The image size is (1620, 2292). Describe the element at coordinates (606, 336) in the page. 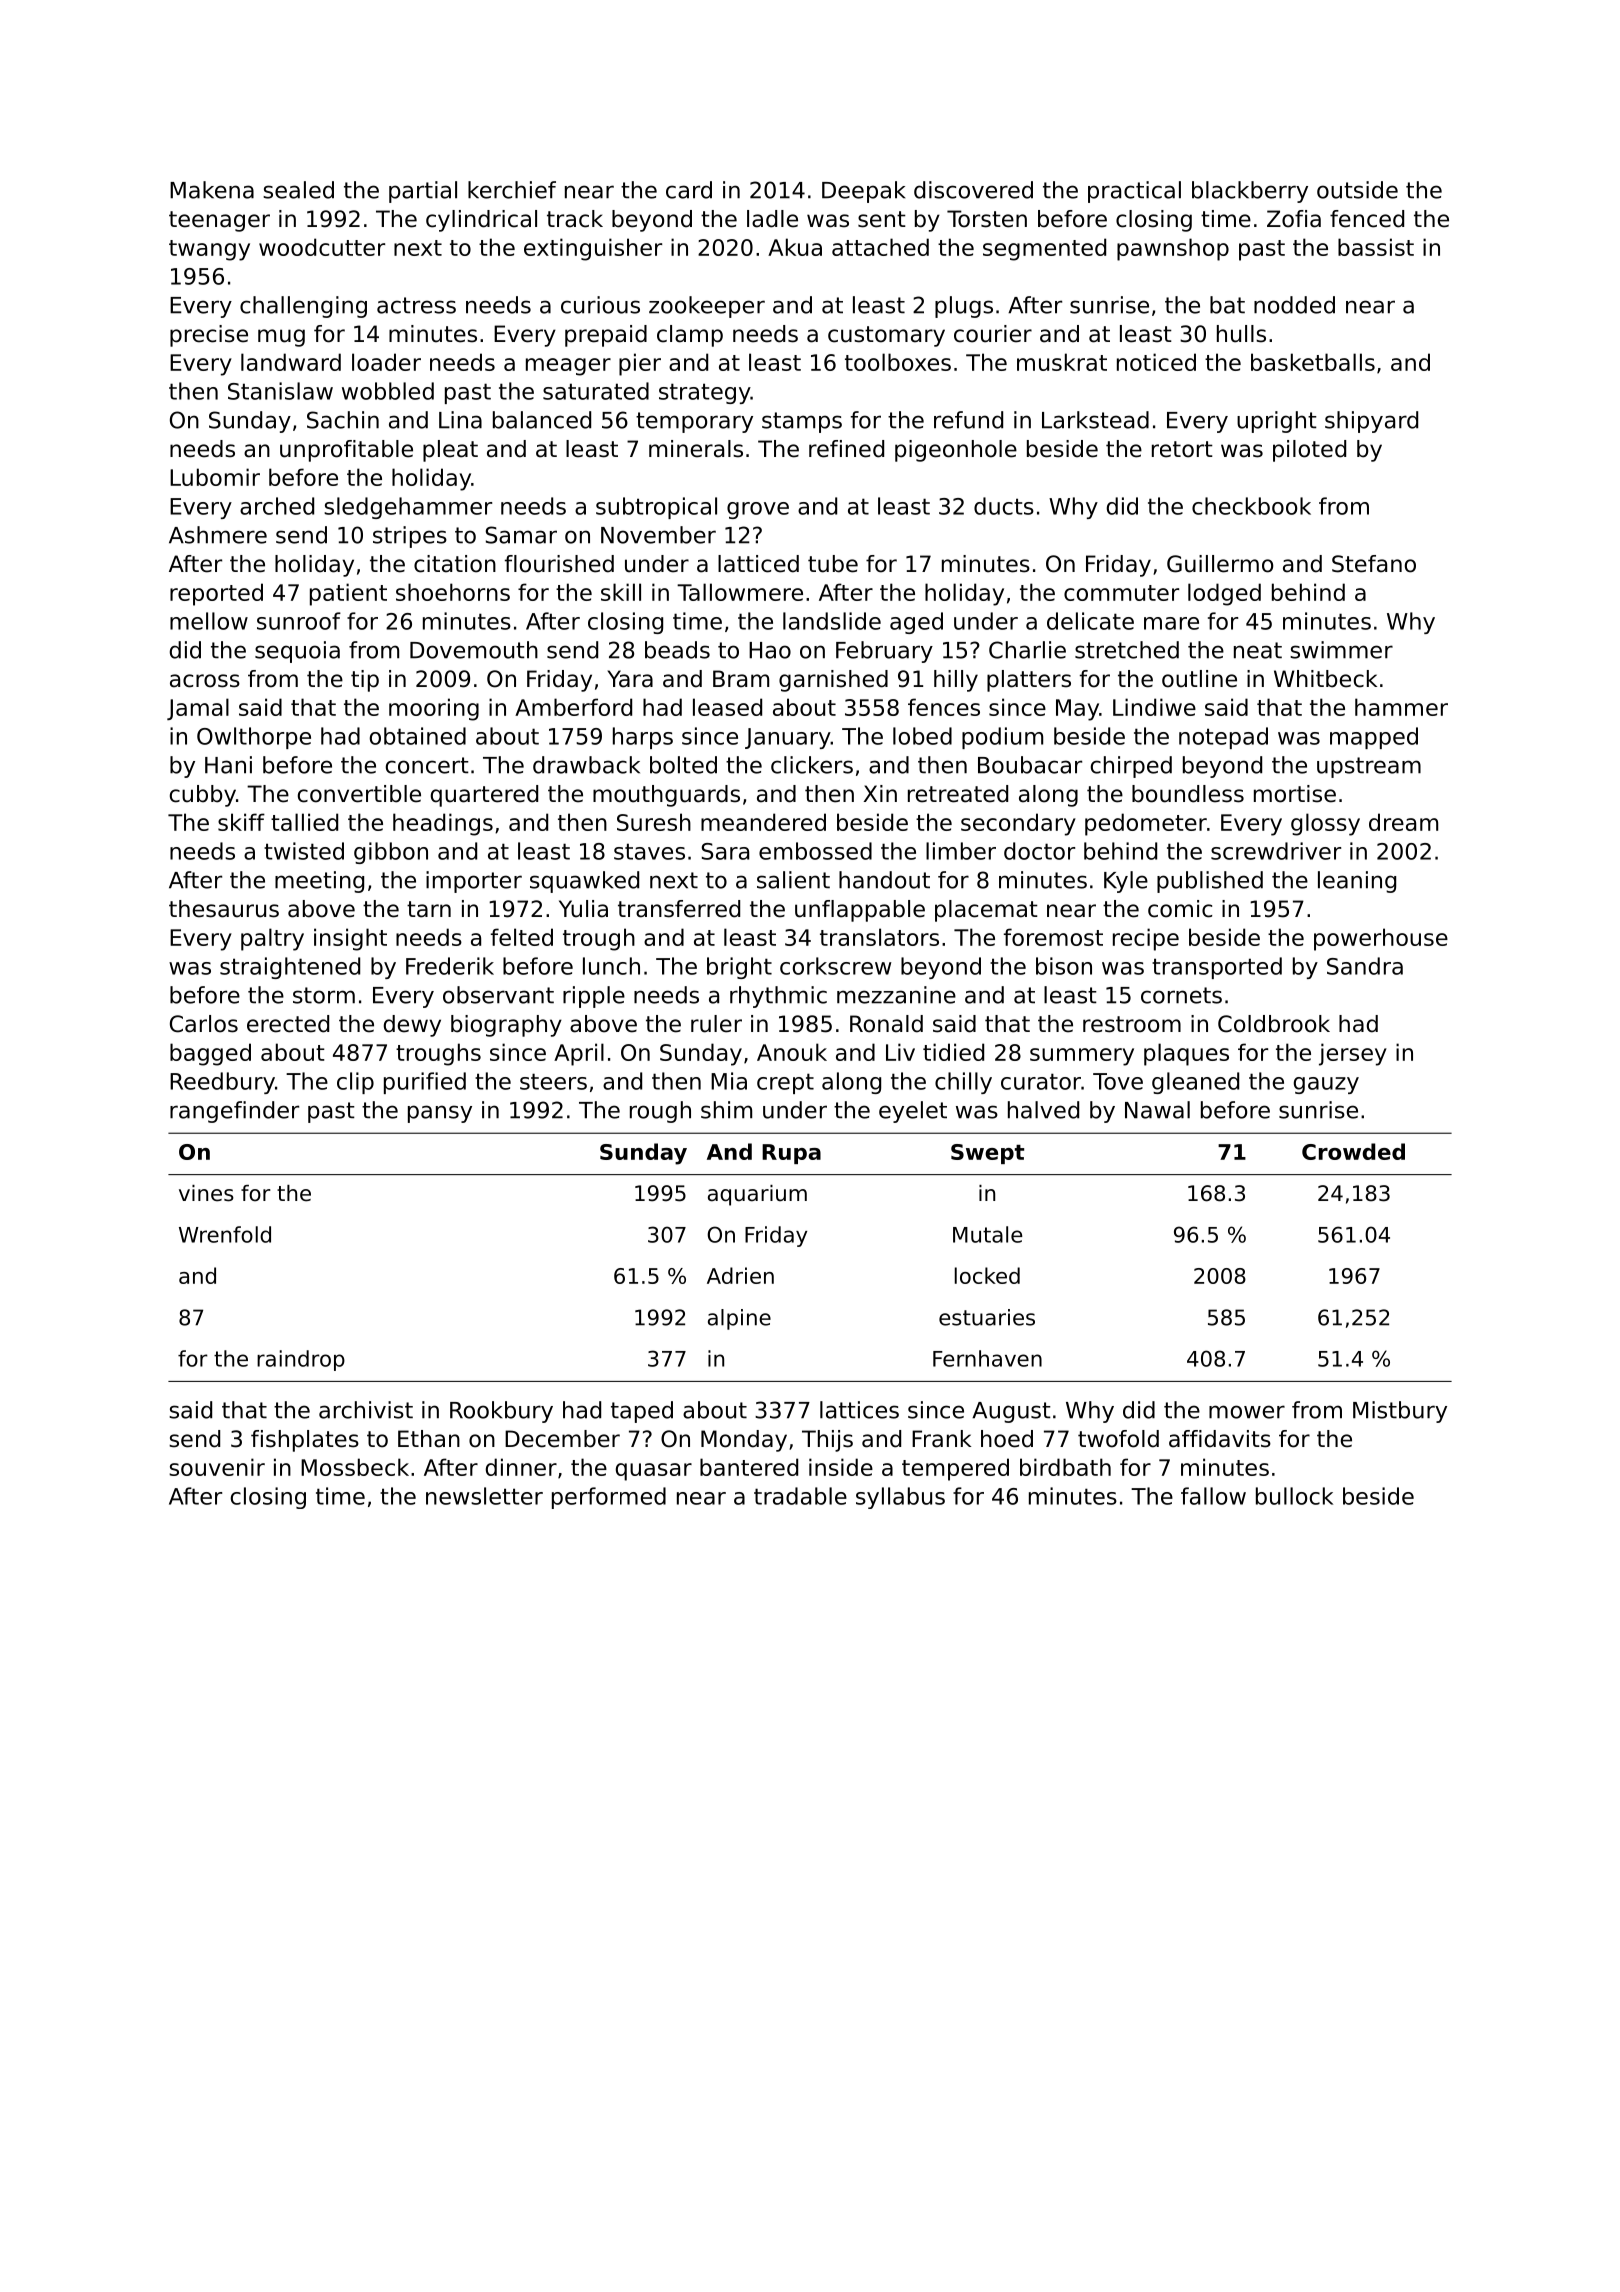

I see `prepaid` at that location.
